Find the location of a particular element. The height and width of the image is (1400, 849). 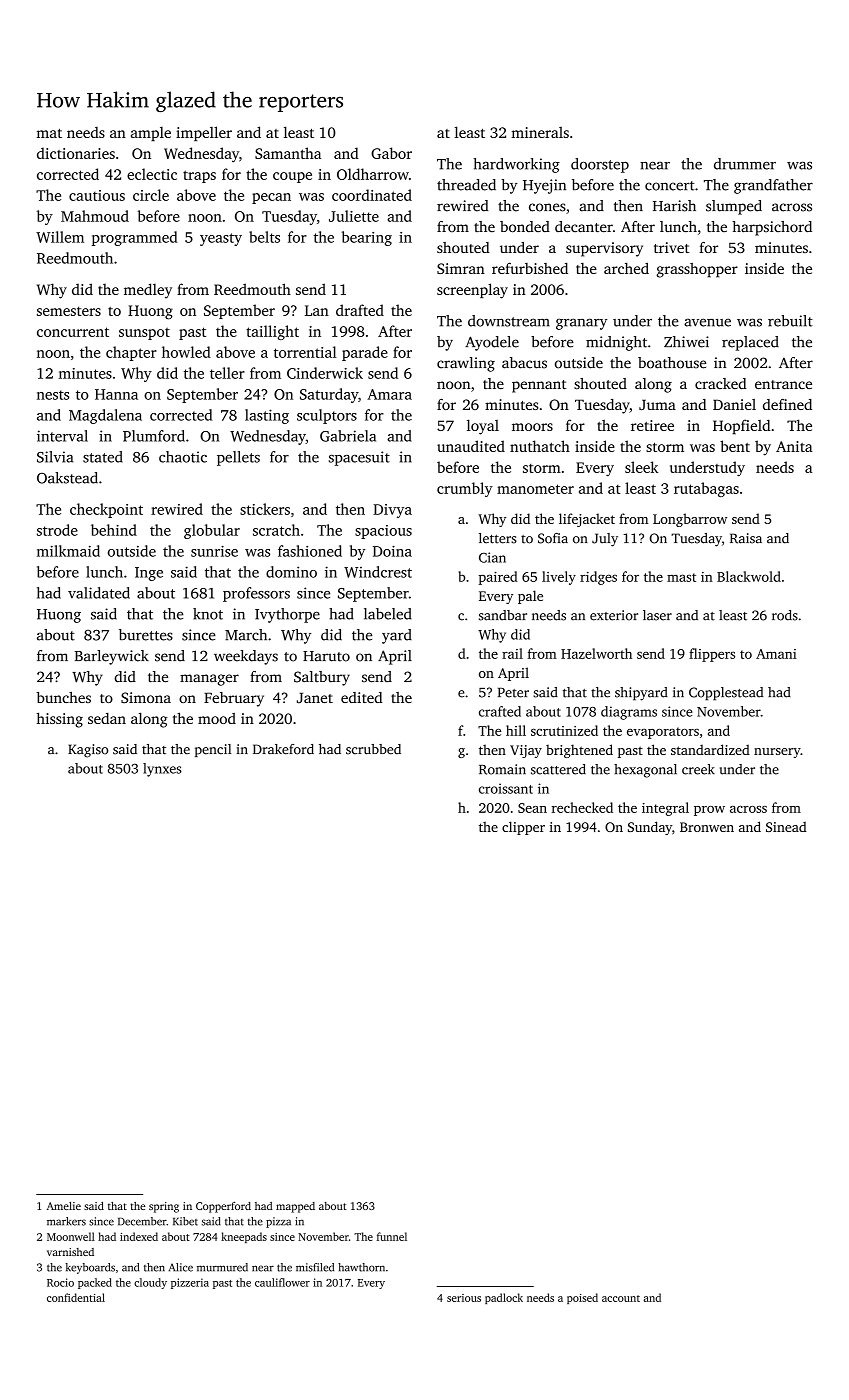

mat is located at coordinates (49, 133).
